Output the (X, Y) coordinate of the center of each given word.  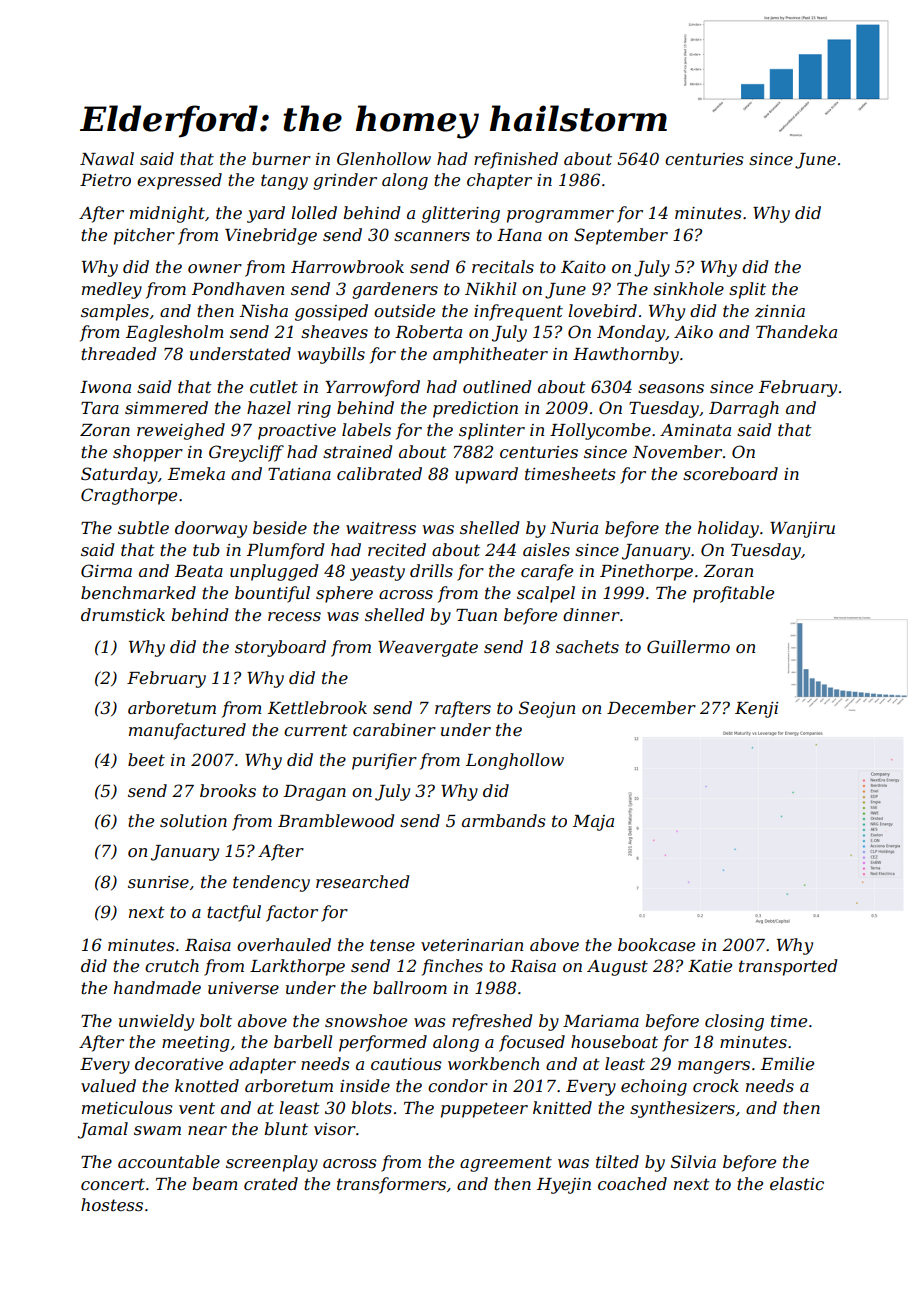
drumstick (123, 614)
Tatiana (299, 474)
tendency (271, 883)
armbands (504, 820)
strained (357, 451)
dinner (591, 614)
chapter (499, 181)
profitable (733, 594)
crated (271, 1183)
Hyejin (564, 1186)
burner (281, 158)
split (747, 290)
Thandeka (796, 331)
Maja (593, 823)
